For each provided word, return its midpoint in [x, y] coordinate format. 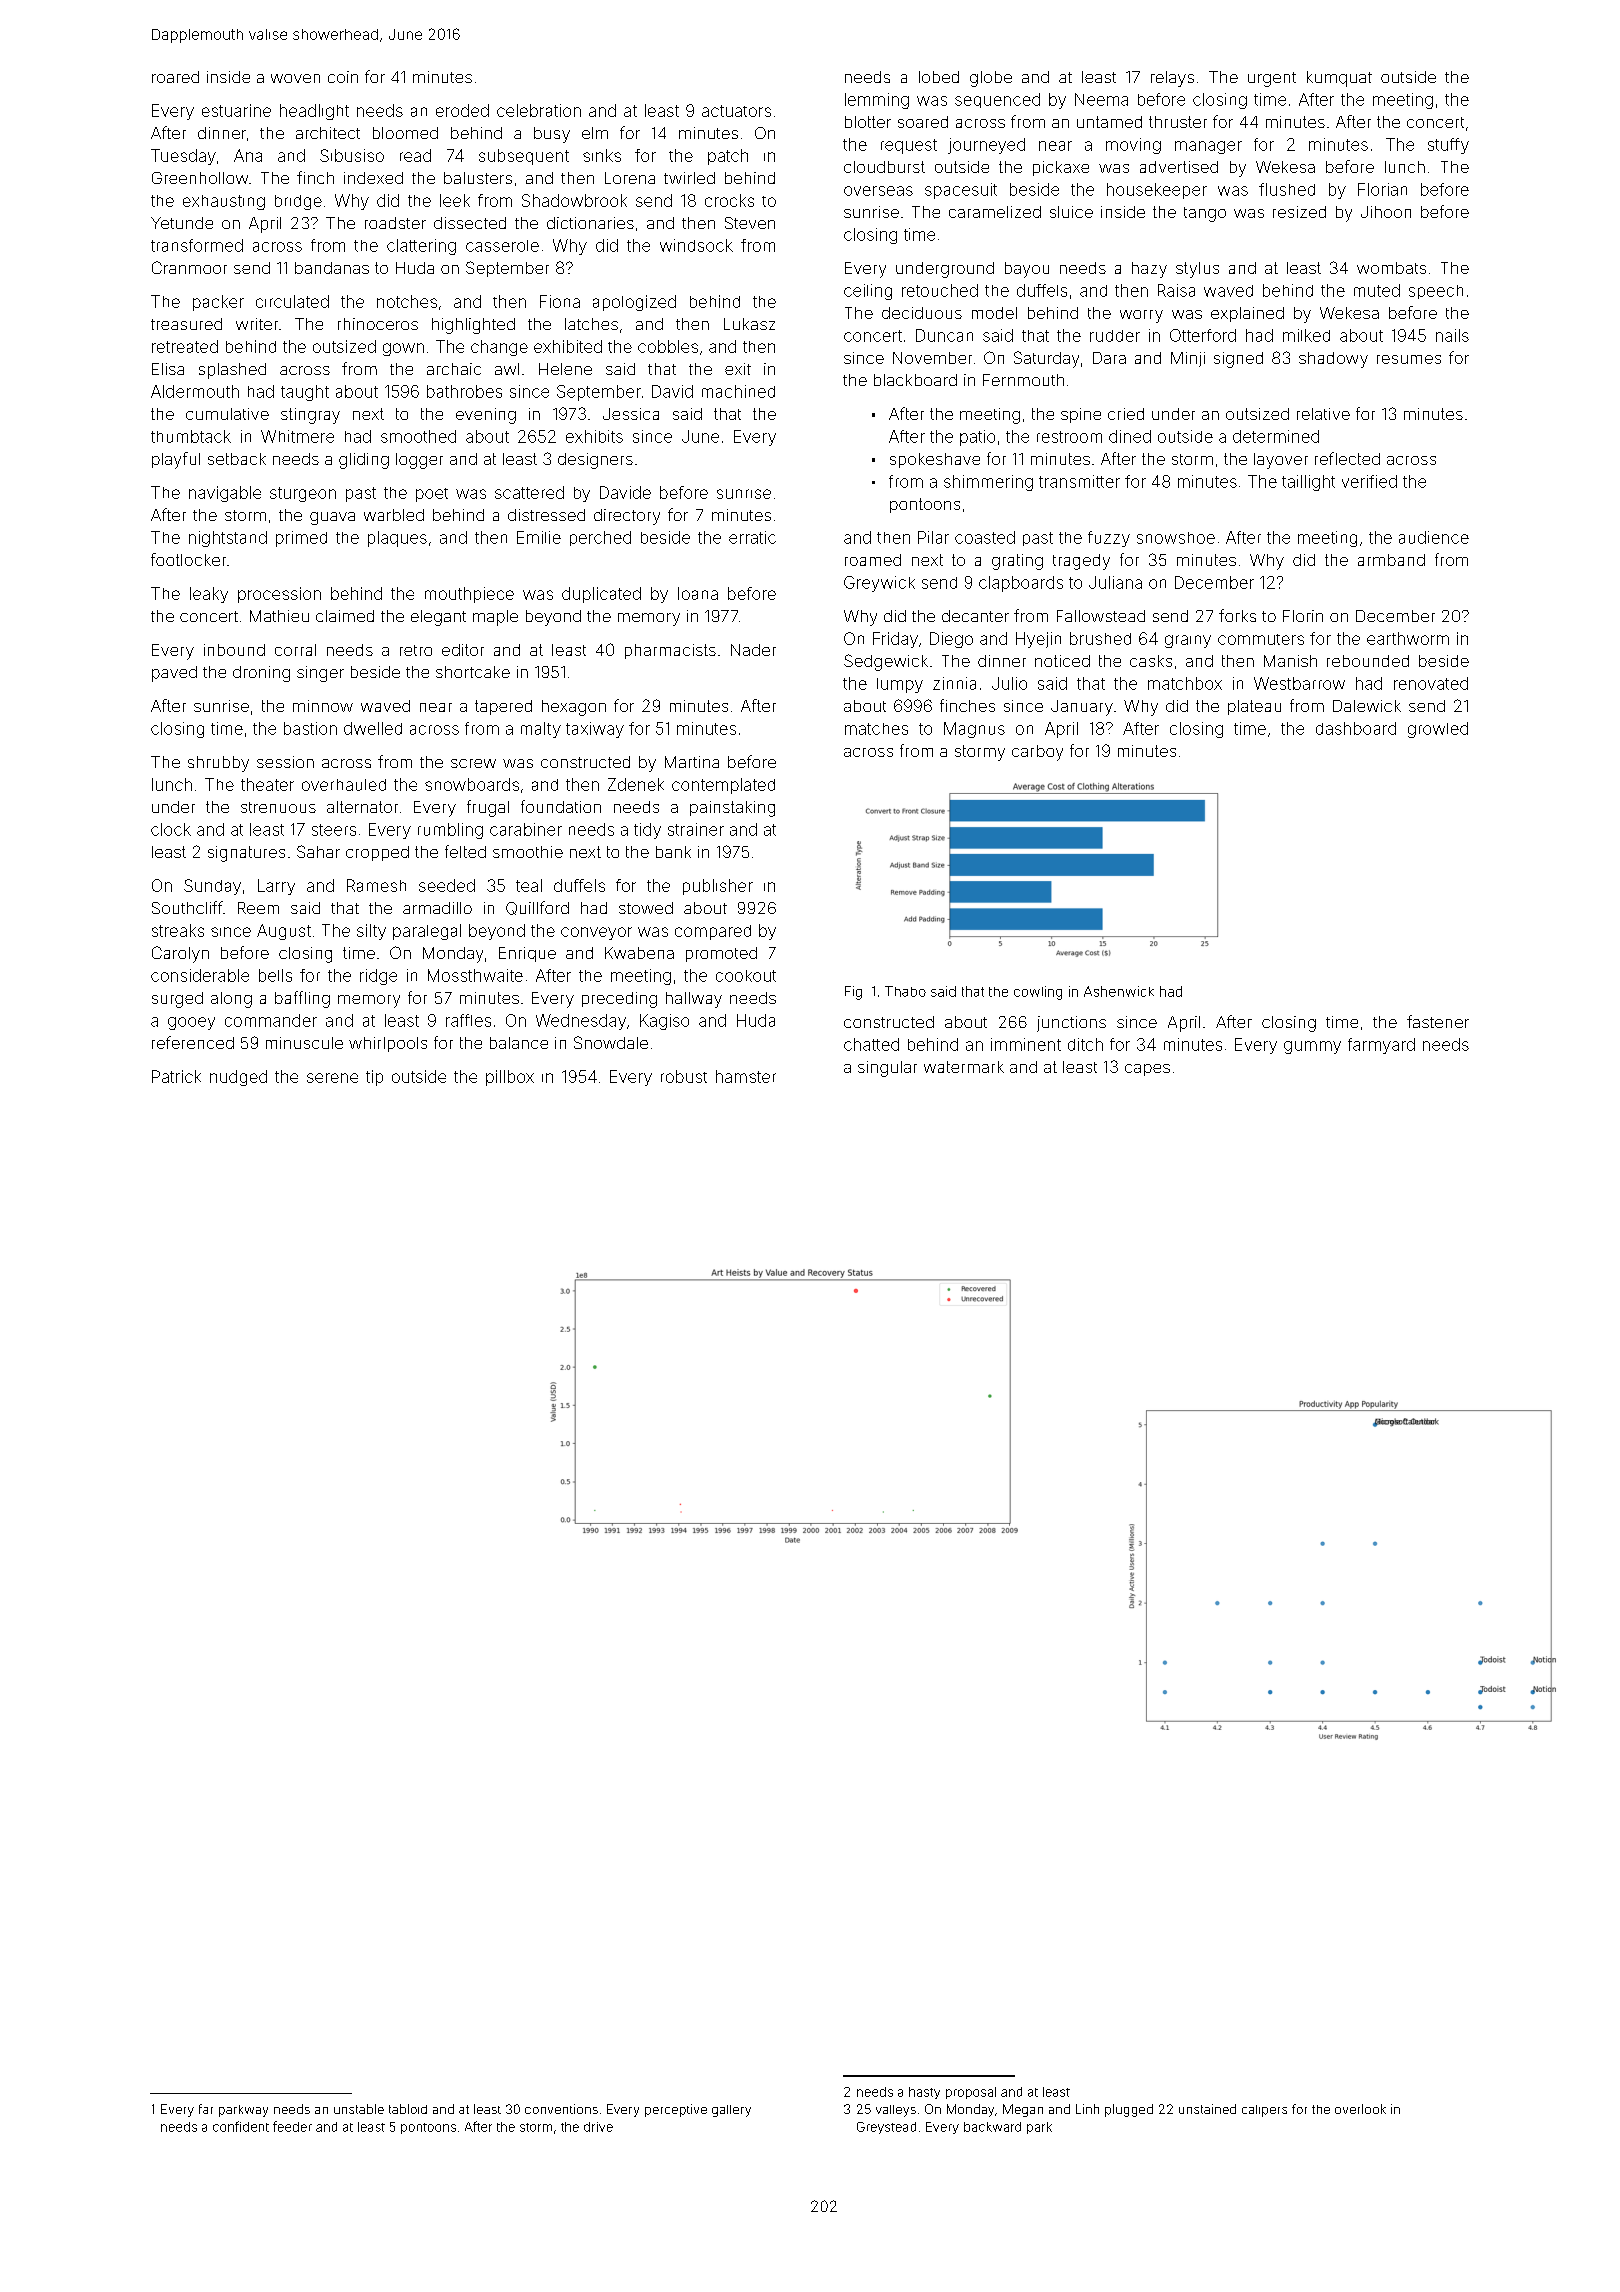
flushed [1287, 189]
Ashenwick [1119, 991]
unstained [1207, 2109]
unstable [359, 2109]
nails [1452, 335]
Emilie [539, 537]
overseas [878, 191]
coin [343, 77]
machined [738, 391]
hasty [924, 2093]
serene [332, 1078]
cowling [1038, 993]
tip [374, 1078]
